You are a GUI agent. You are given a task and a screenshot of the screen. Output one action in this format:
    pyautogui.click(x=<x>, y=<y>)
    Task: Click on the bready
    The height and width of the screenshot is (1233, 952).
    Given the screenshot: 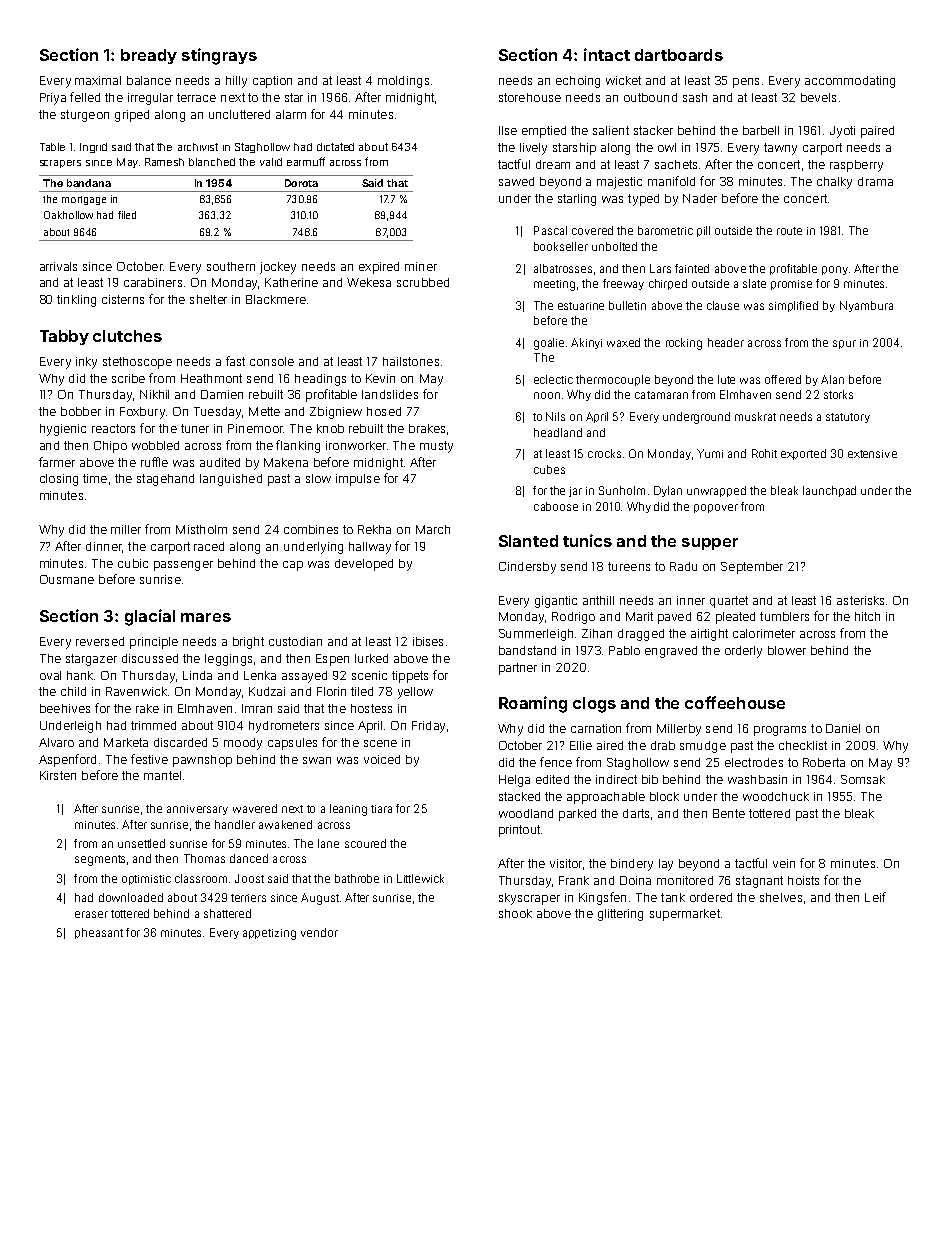 What is the action you would take?
    pyautogui.click(x=149, y=56)
